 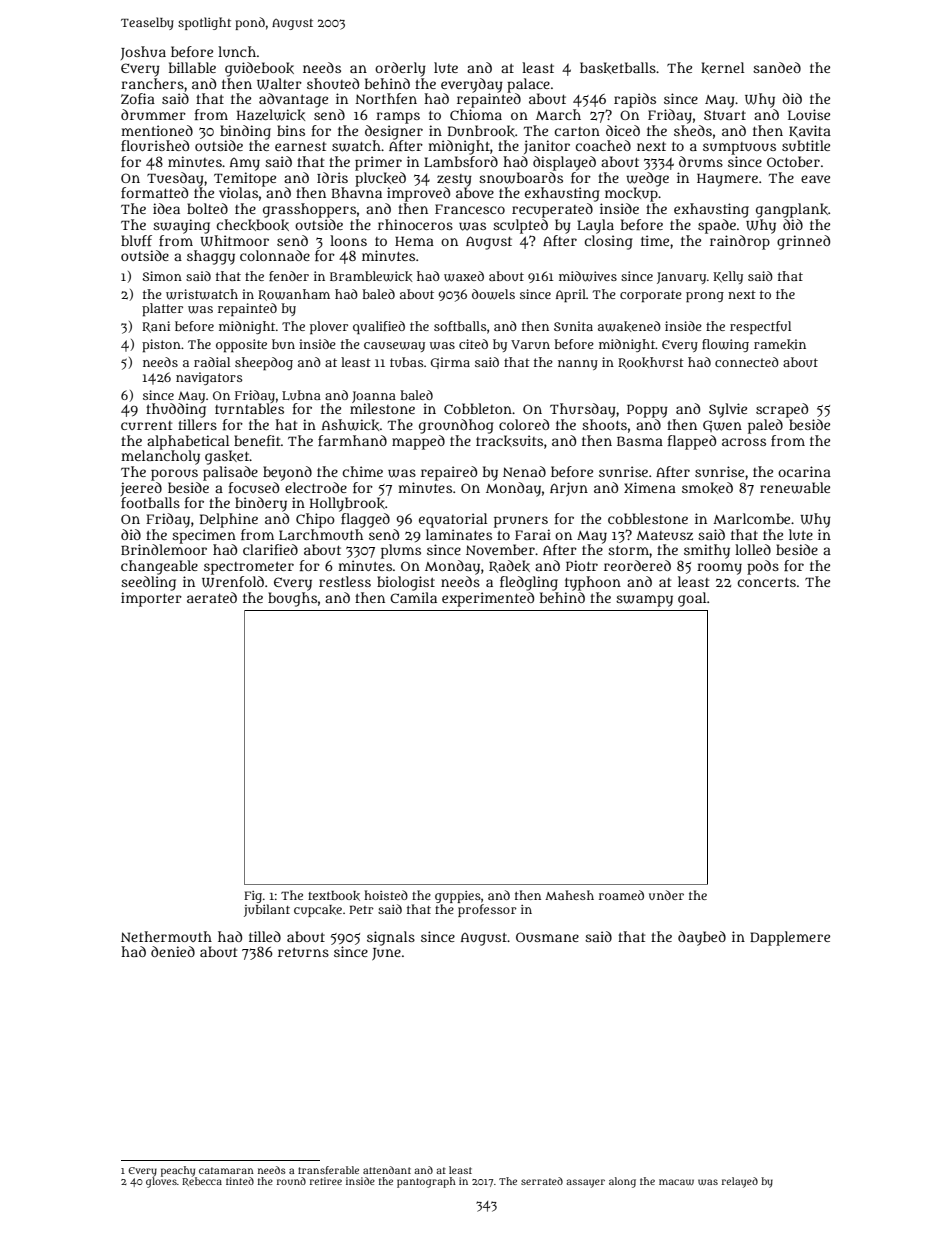 I want to click on basketballs, so click(x=618, y=68).
